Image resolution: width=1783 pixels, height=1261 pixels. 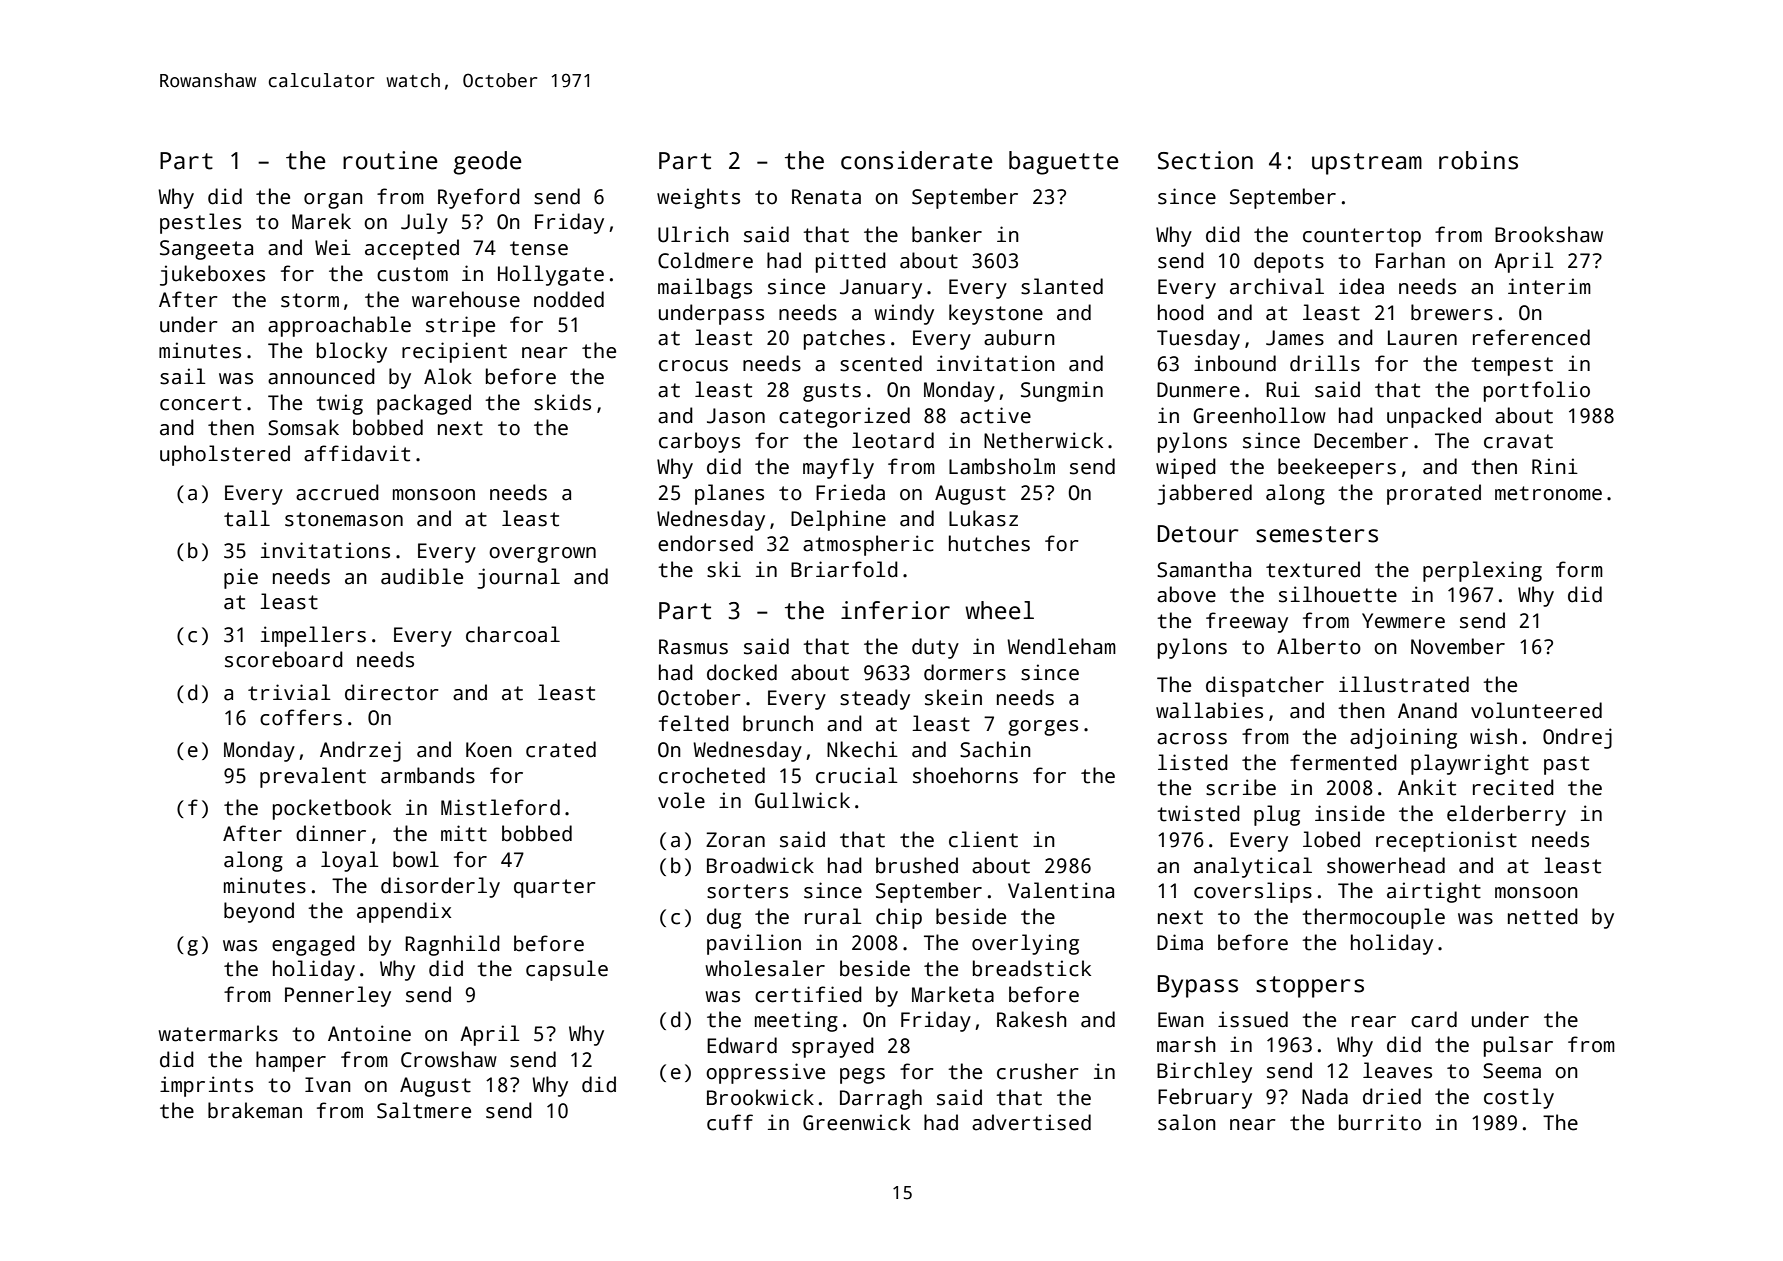 What do you see at coordinates (917, 160) in the document?
I see `considerate` at bounding box center [917, 160].
